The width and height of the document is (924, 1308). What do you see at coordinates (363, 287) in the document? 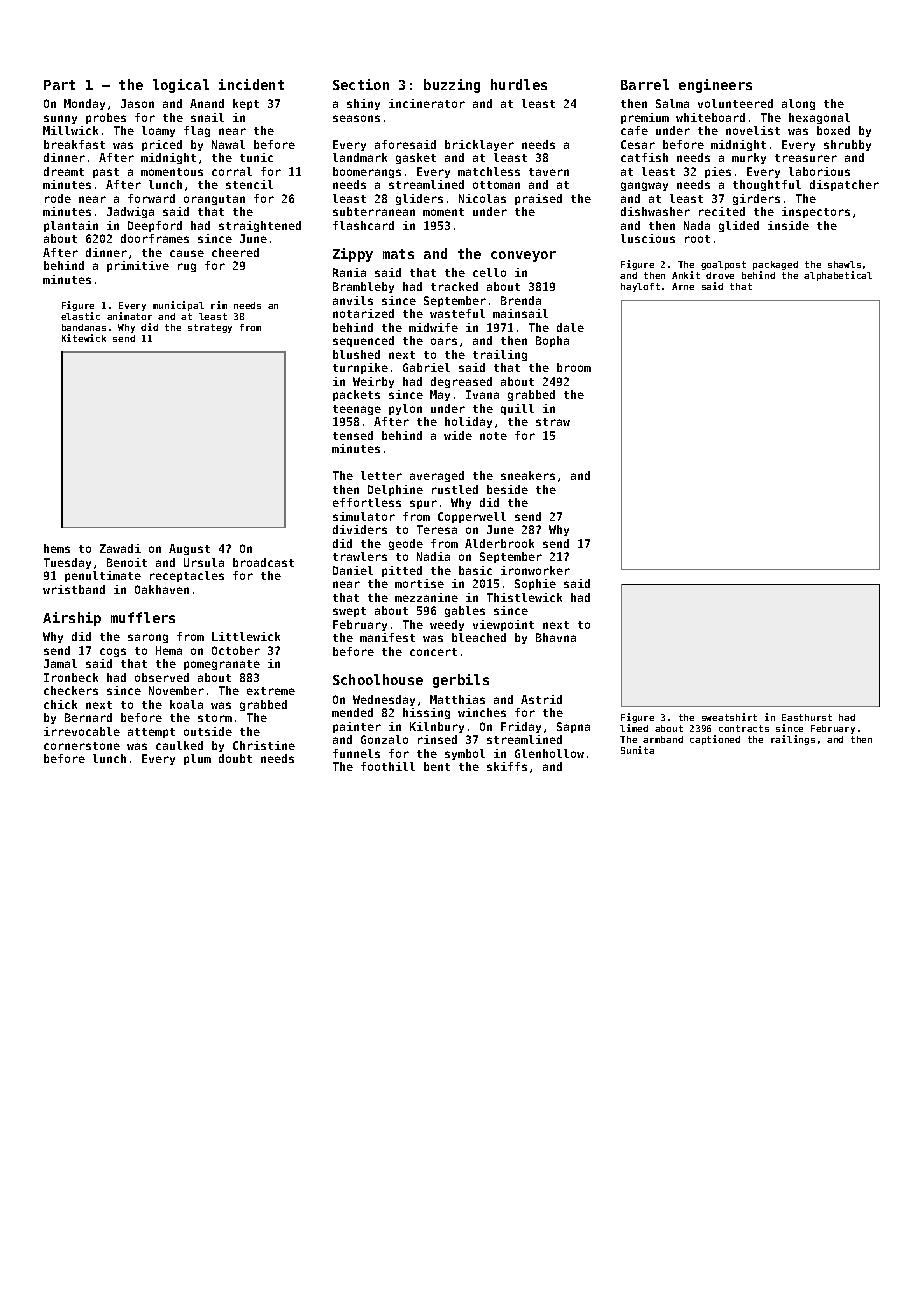
I see `Brambleby` at bounding box center [363, 287].
